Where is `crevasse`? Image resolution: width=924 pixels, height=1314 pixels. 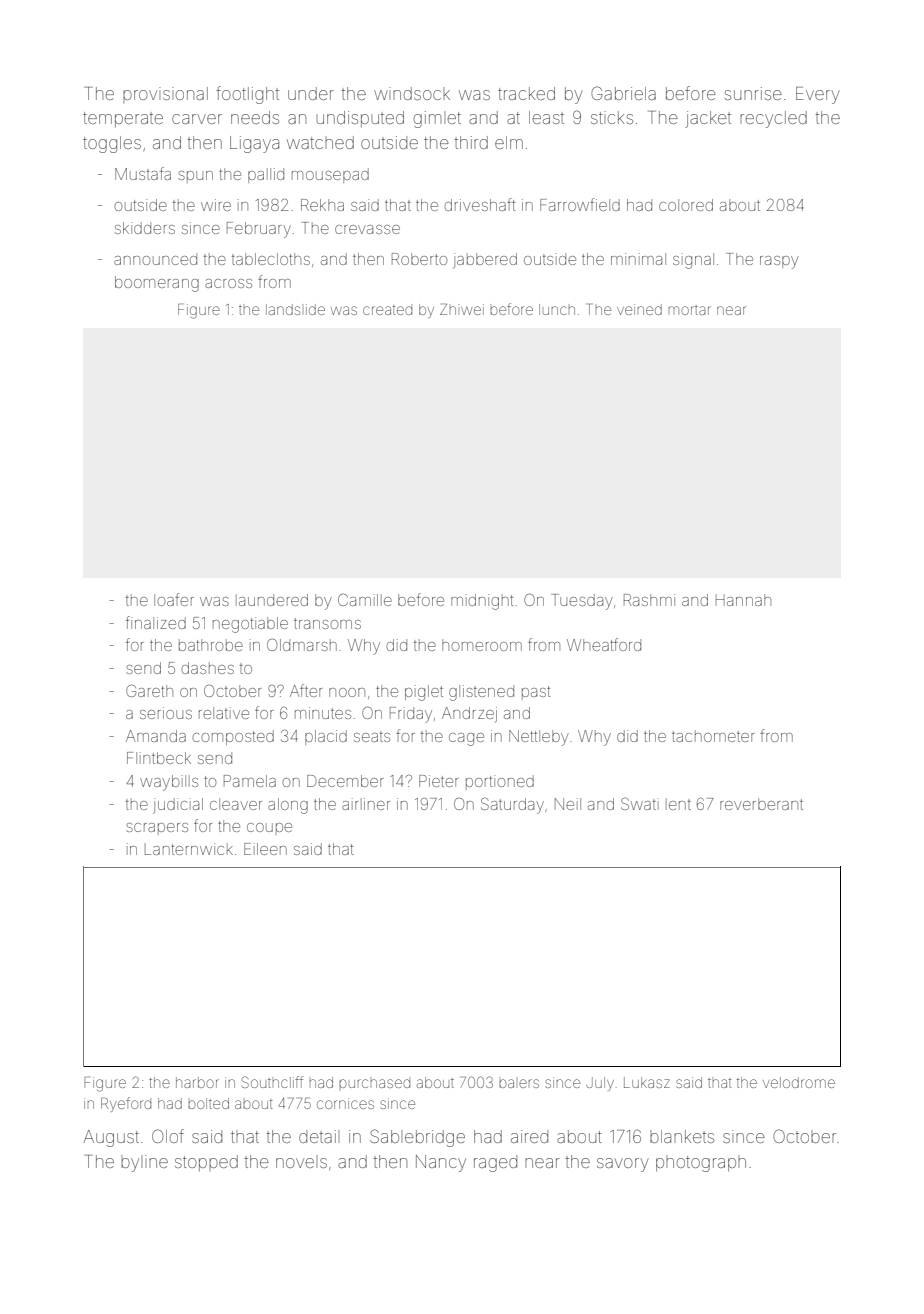 crevasse is located at coordinates (367, 229).
